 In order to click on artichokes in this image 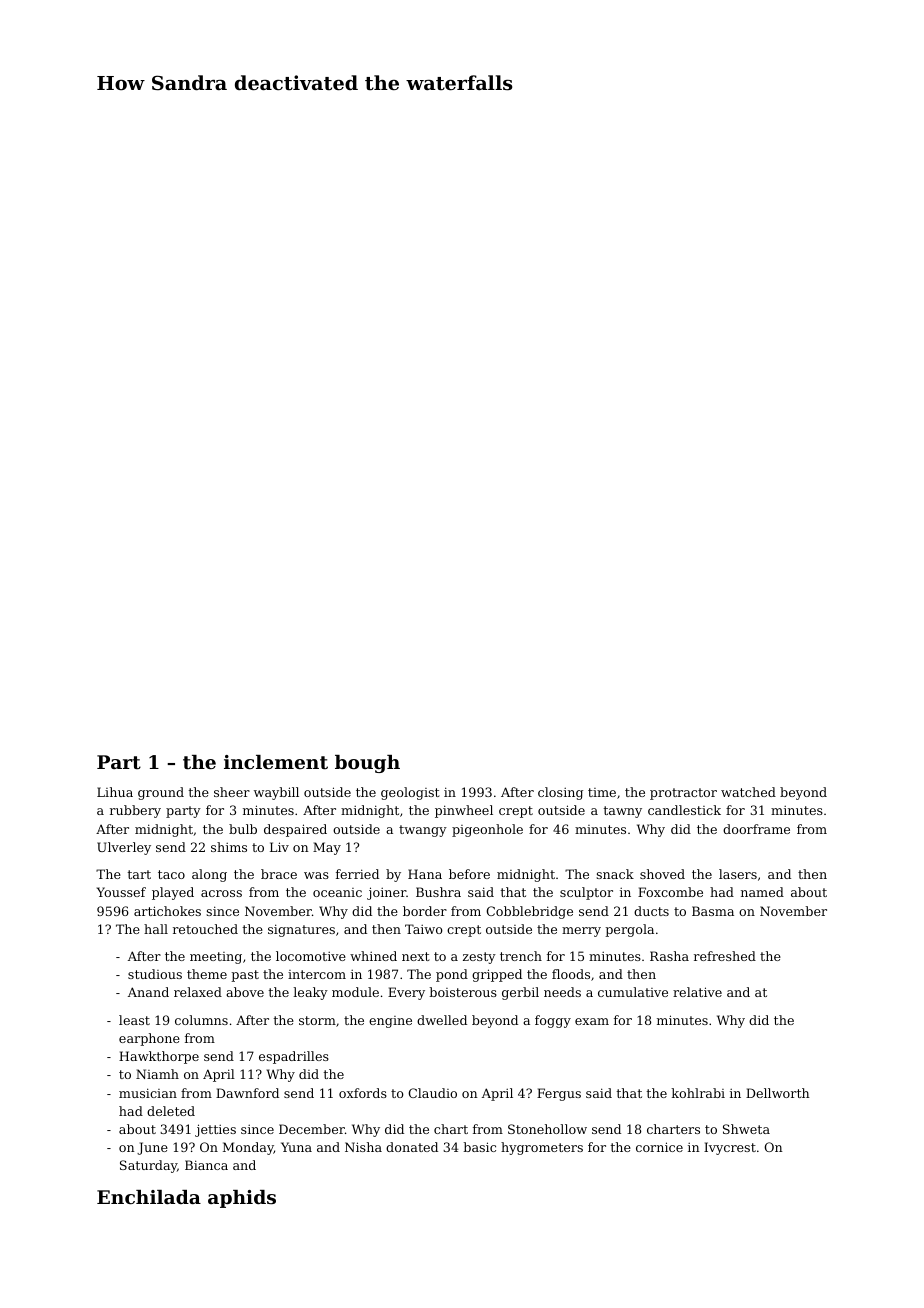, I will do `click(167, 911)`.
